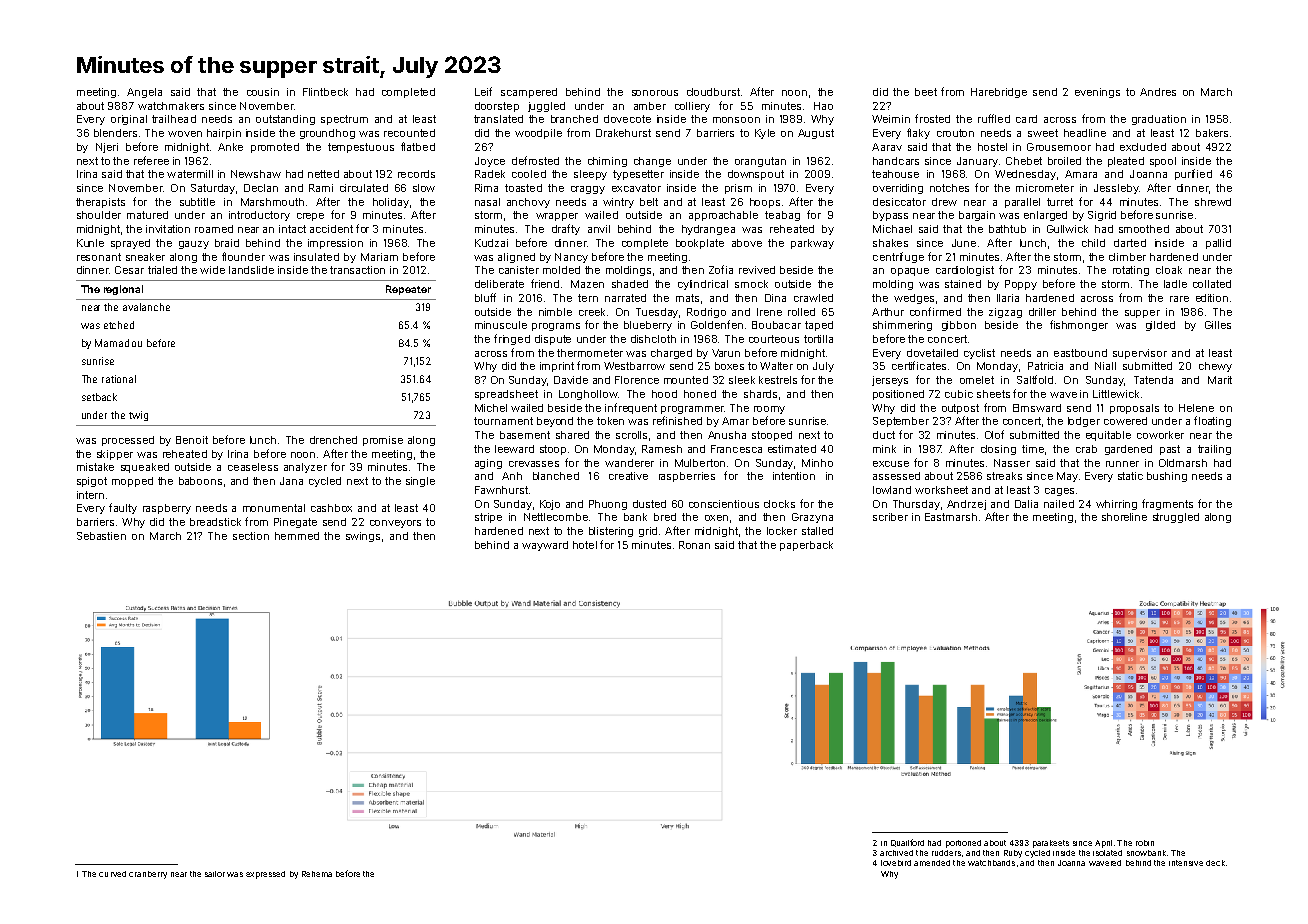 The height and width of the document is (924, 1308). Describe the element at coordinates (776, 325) in the document. I see `Boubacar` at that location.
